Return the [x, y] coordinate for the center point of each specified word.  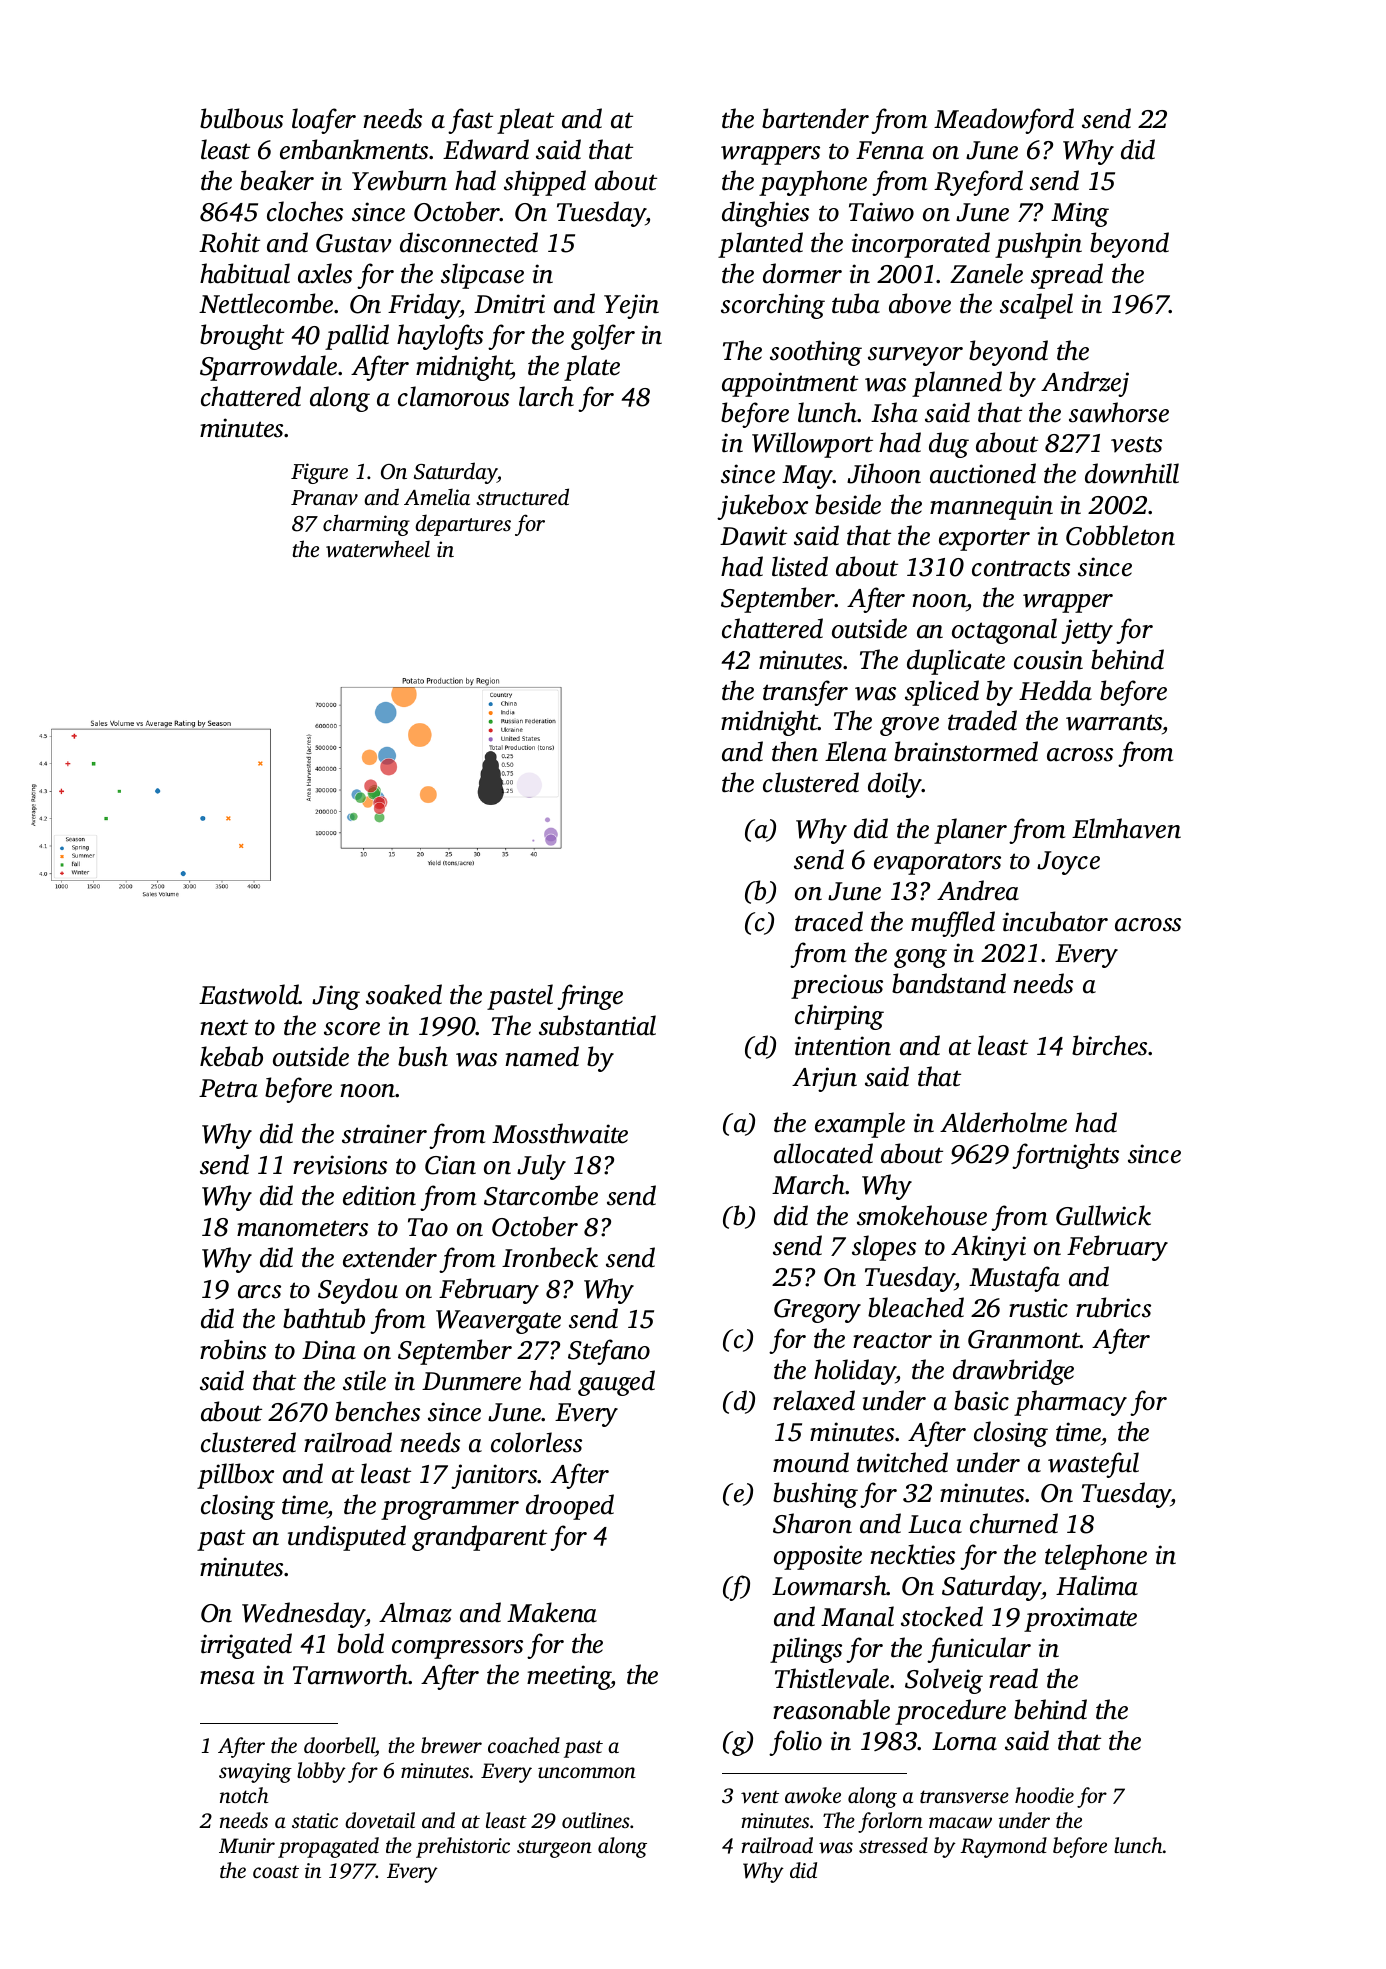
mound [811, 1462]
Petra [228, 1088]
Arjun [824, 1079]
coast [276, 1871]
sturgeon [554, 1849]
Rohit [229, 242]
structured [522, 496]
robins [233, 1349]
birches [1110, 1045]
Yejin [631, 306]
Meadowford [1004, 121]
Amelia [437, 496]
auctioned [983, 473]
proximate [1080, 1619]
